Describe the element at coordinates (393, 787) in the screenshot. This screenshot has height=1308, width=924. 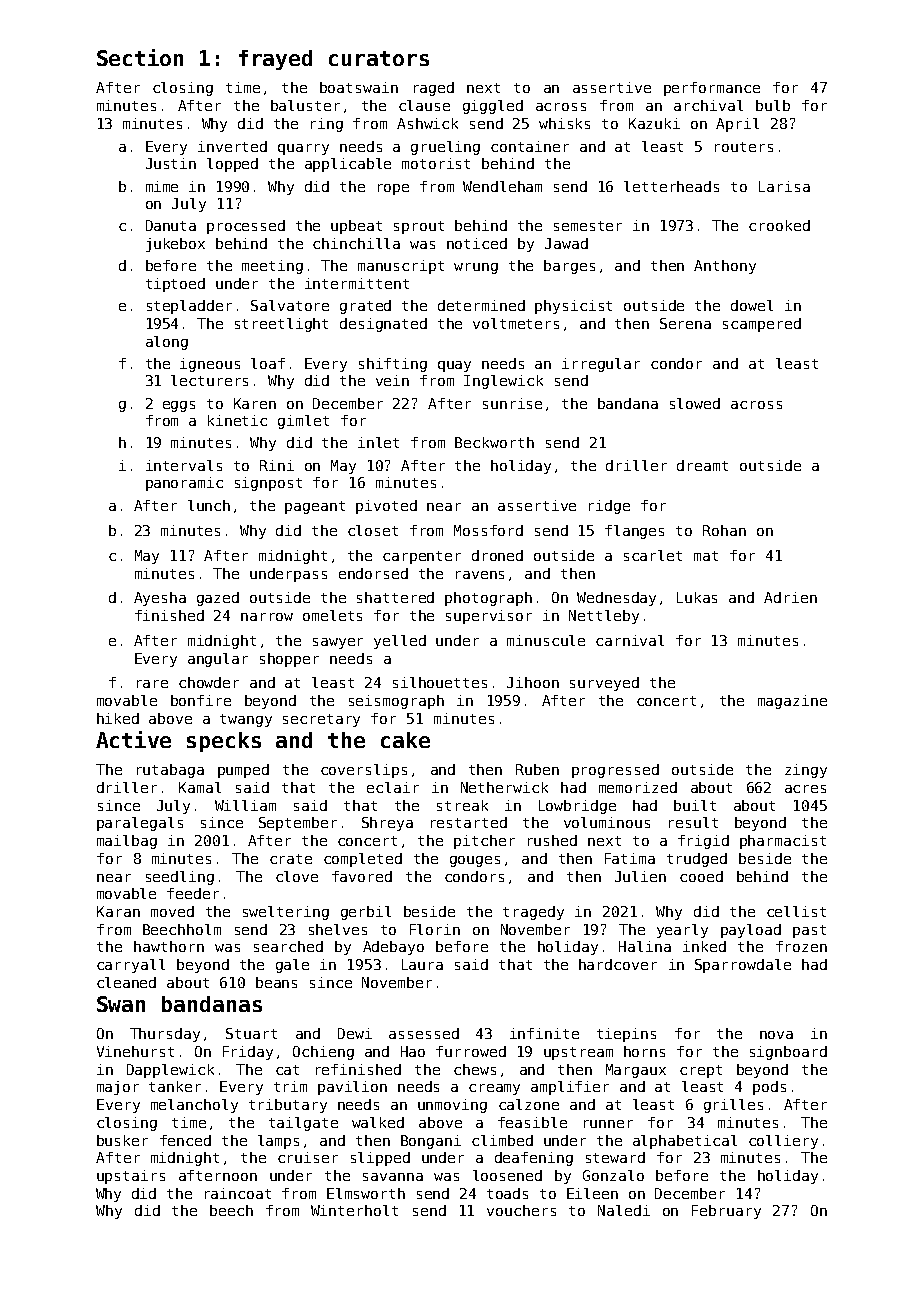
I see `eclair` at that location.
